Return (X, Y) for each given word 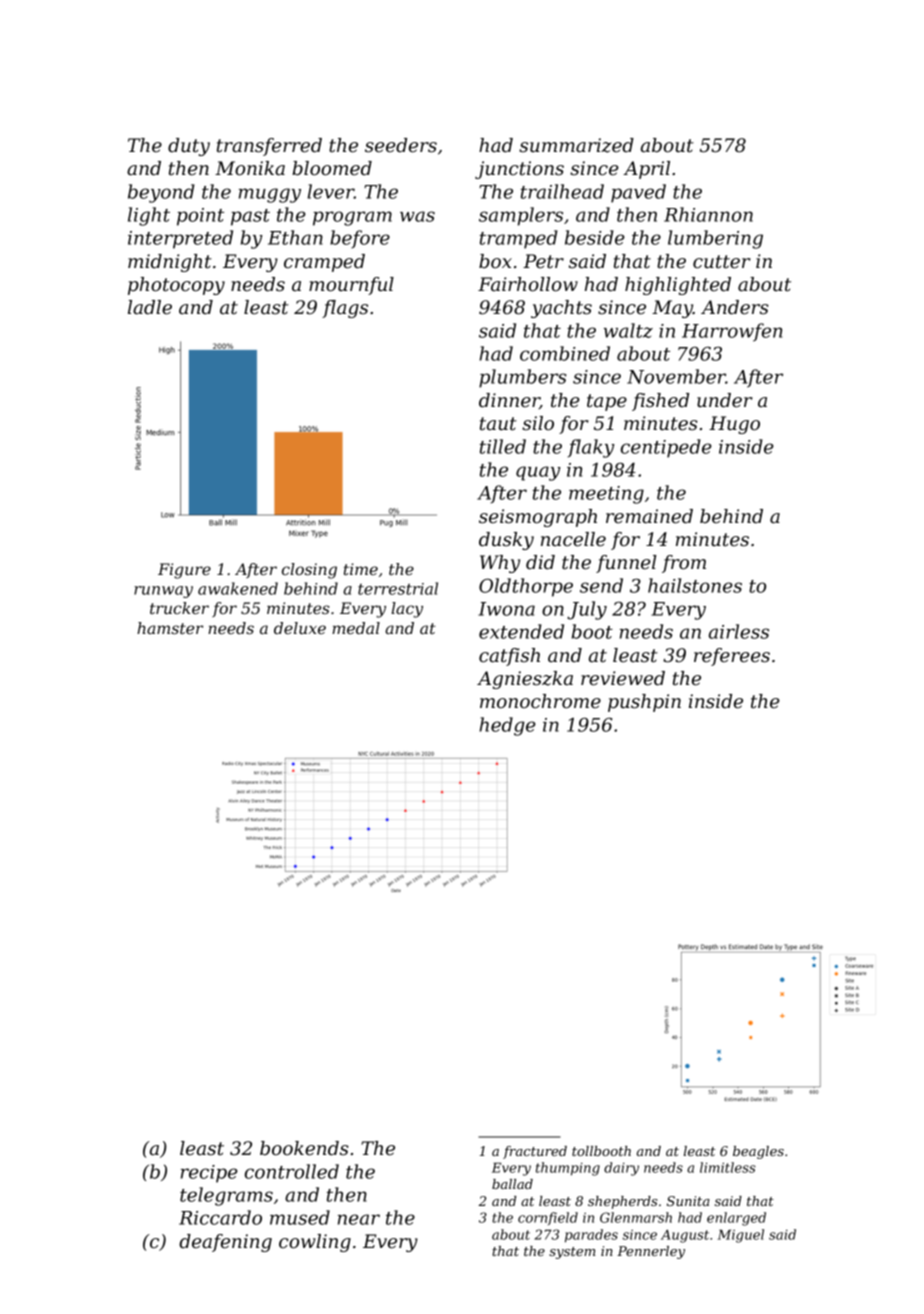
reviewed (623, 678)
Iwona (506, 609)
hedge (507, 726)
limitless (728, 1167)
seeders (401, 145)
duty (189, 147)
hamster (170, 628)
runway (163, 592)
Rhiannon (708, 214)
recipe (209, 1174)
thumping (568, 1169)
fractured (535, 1152)
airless (739, 631)
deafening (225, 1243)
